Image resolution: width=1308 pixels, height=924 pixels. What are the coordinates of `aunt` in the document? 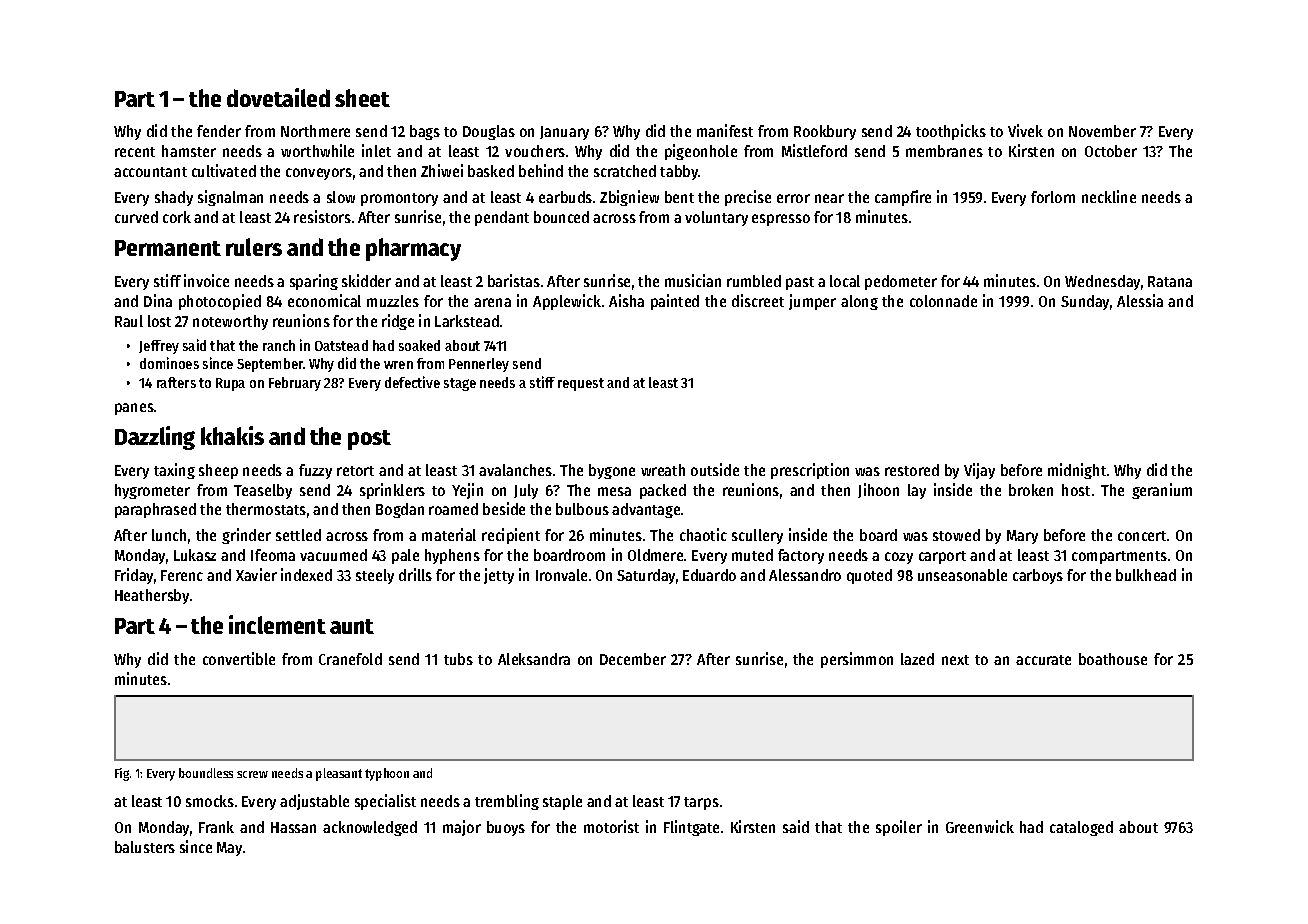 It's located at (352, 626).
